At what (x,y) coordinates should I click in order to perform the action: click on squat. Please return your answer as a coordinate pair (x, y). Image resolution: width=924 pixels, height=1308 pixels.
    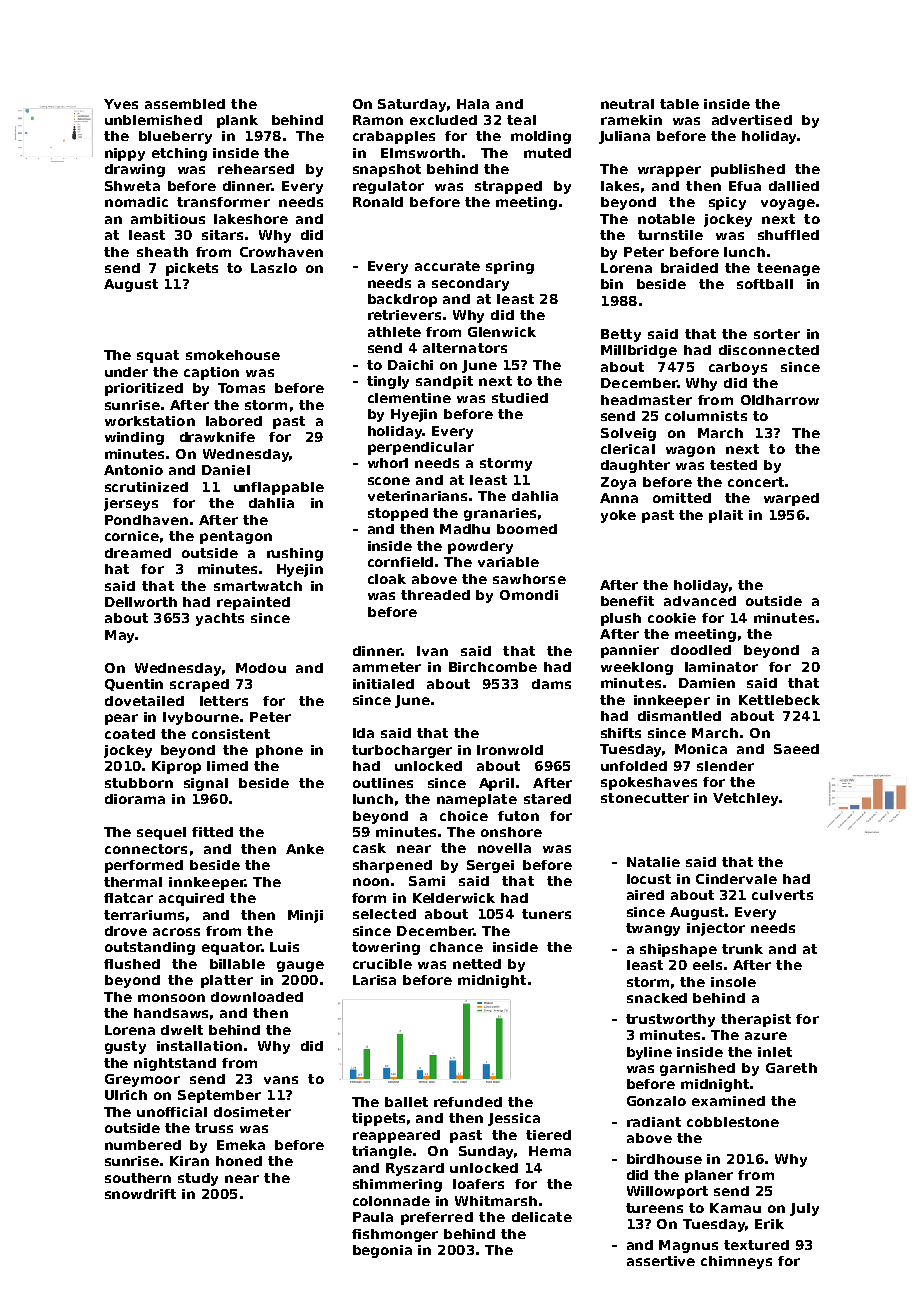
    Looking at the image, I should click on (158, 356).
